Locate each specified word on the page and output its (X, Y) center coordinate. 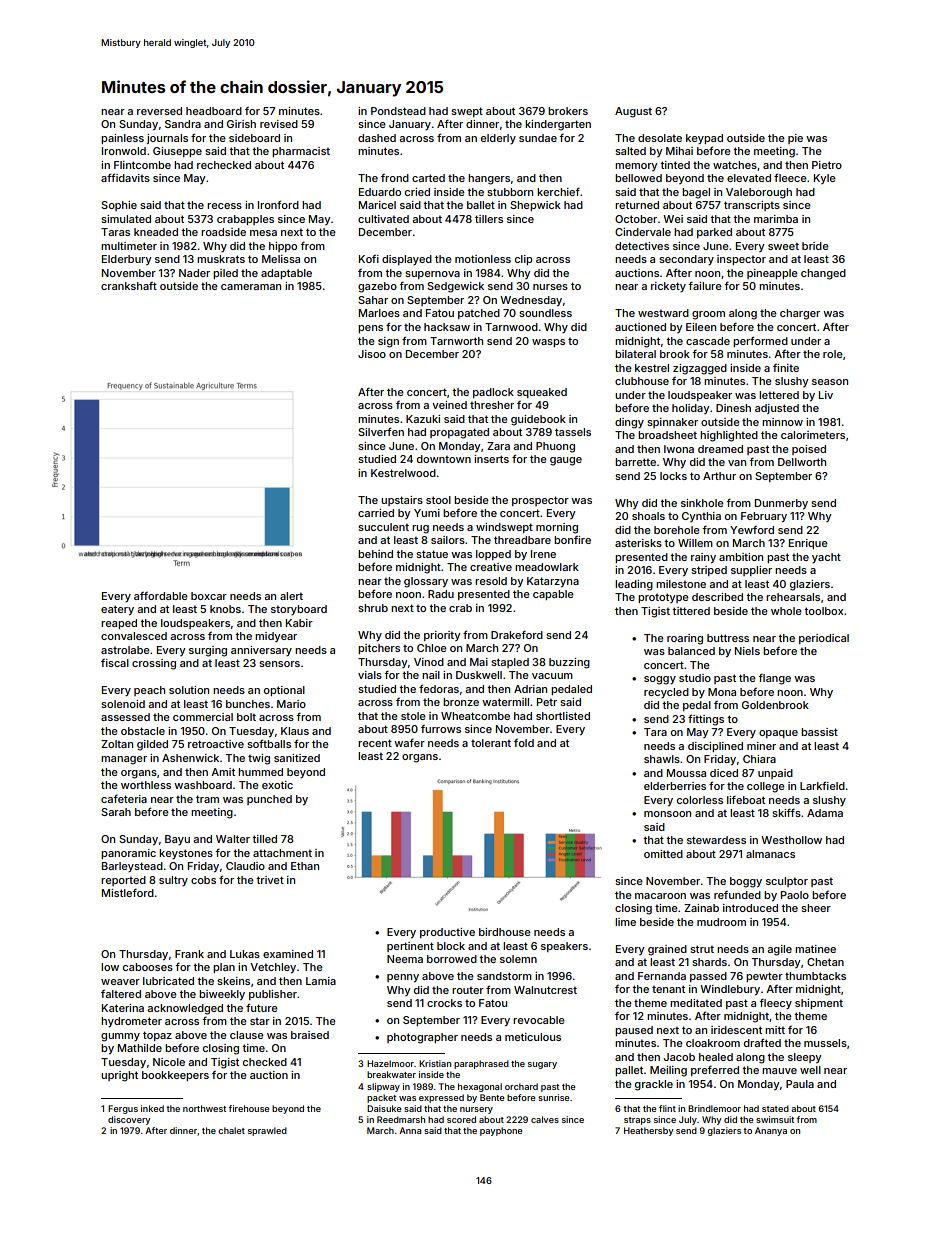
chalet (231, 1130)
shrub (373, 608)
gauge (566, 461)
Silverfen (381, 431)
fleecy (775, 1003)
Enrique (808, 544)
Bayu (177, 840)
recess (224, 206)
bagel (696, 193)
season (830, 382)
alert (291, 596)
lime (625, 922)
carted (428, 178)
